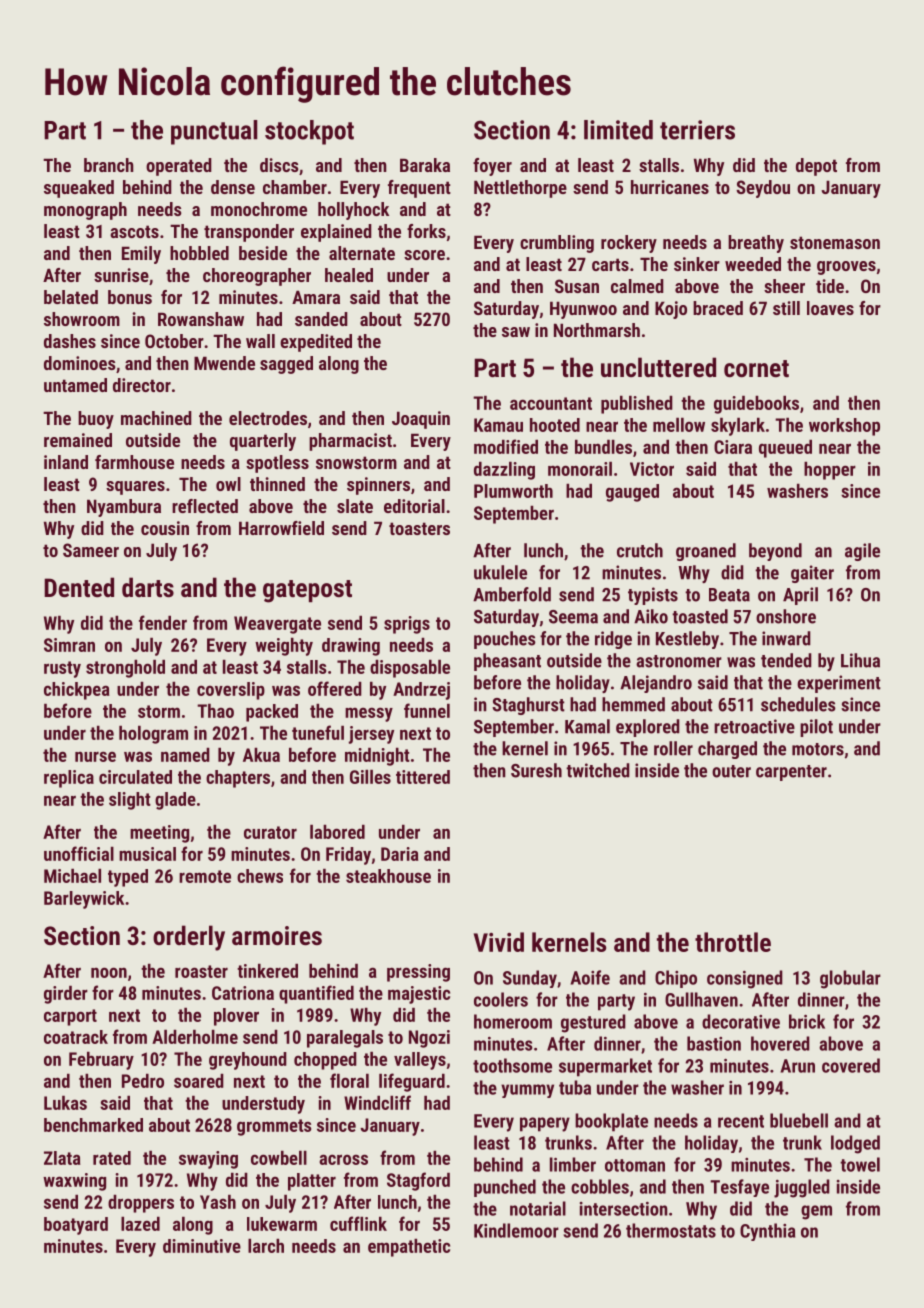 The width and height of the screenshot is (924, 1308). What do you see at coordinates (307, 591) in the screenshot?
I see `gatepost` at bounding box center [307, 591].
